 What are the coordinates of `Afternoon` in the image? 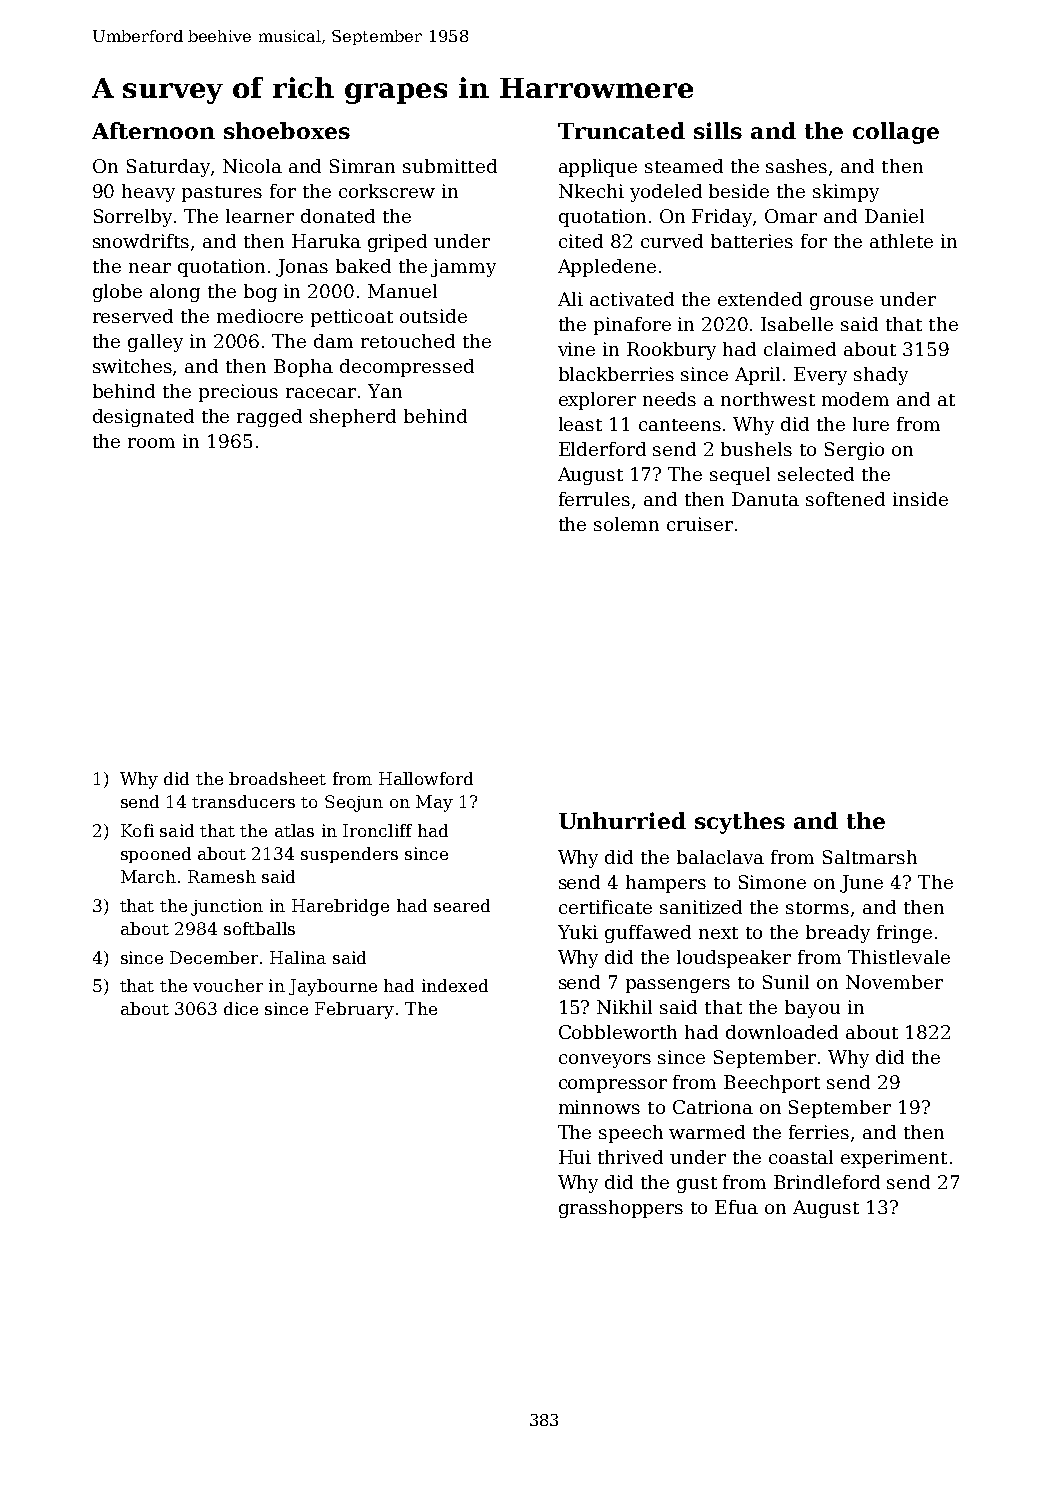 It's located at (153, 130).
